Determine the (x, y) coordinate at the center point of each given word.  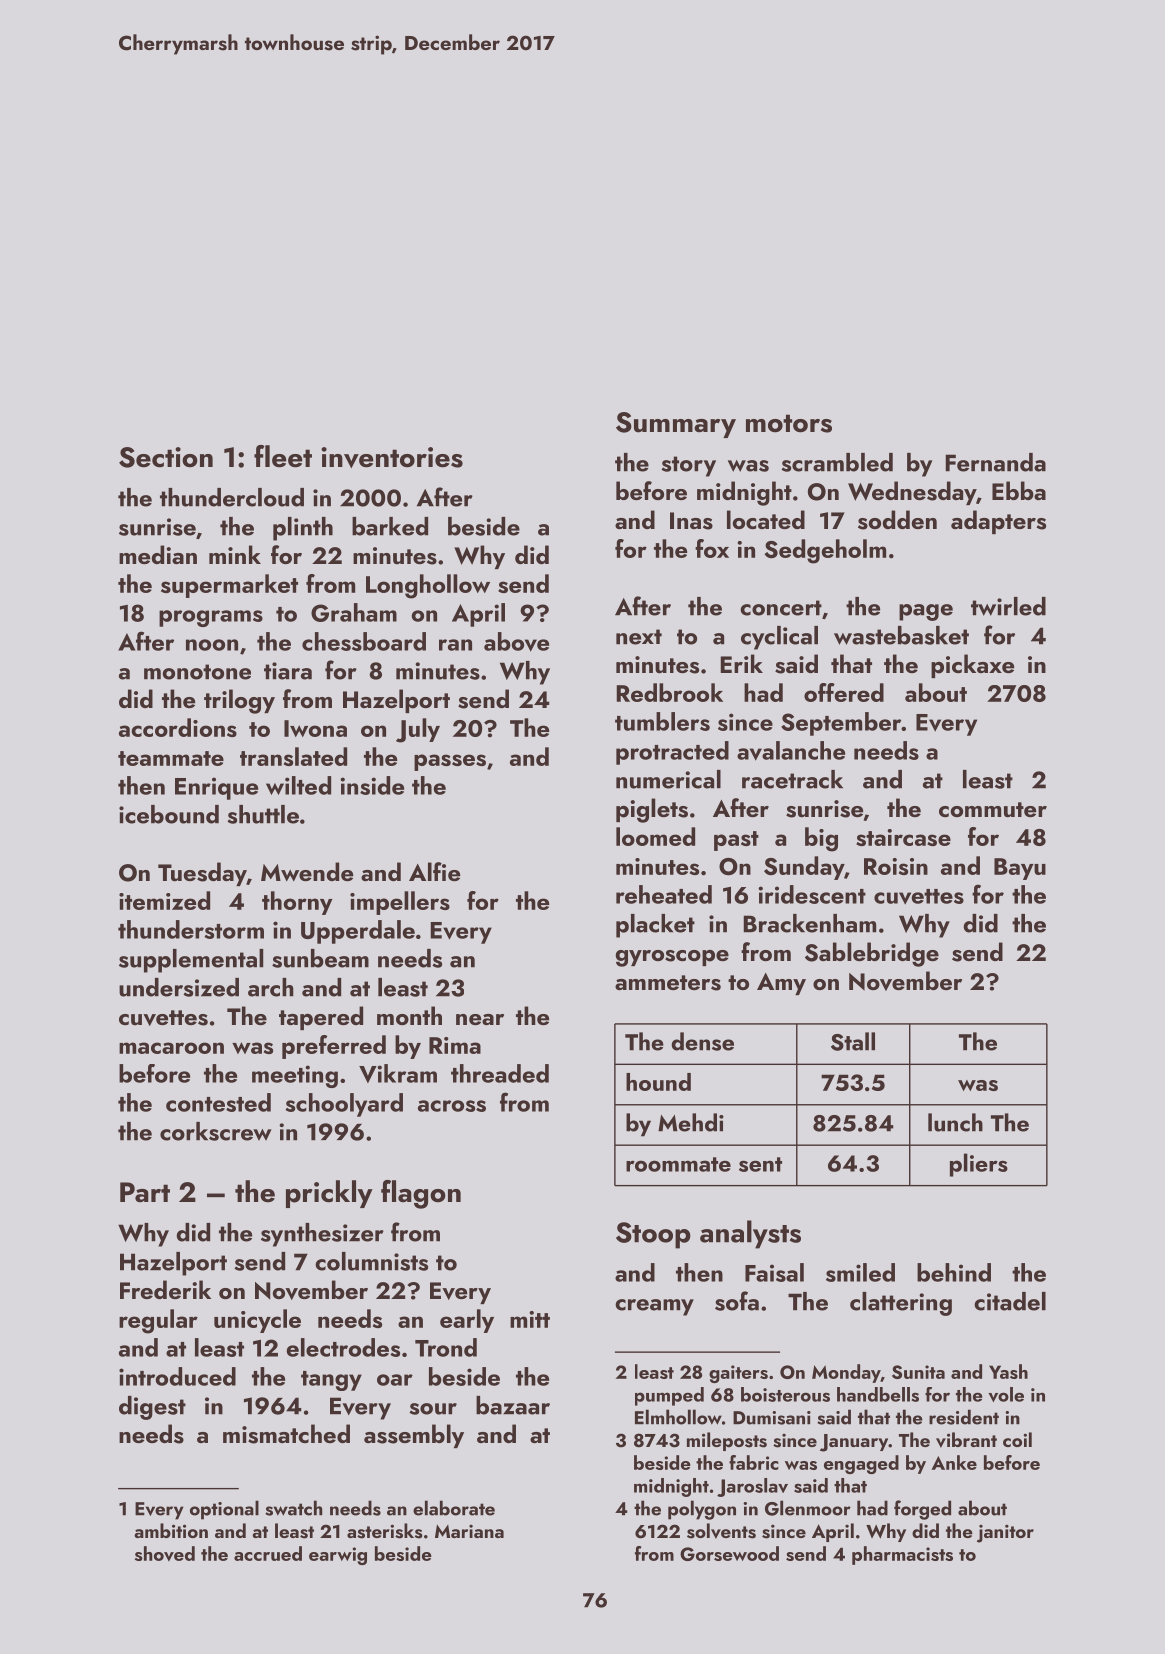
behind (954, 1272)
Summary (676, 425)
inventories (392, 457)
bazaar (513, 1405)
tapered (321, 1018)
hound (658, 1082)
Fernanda (995, 462)
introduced (177, 1376)
